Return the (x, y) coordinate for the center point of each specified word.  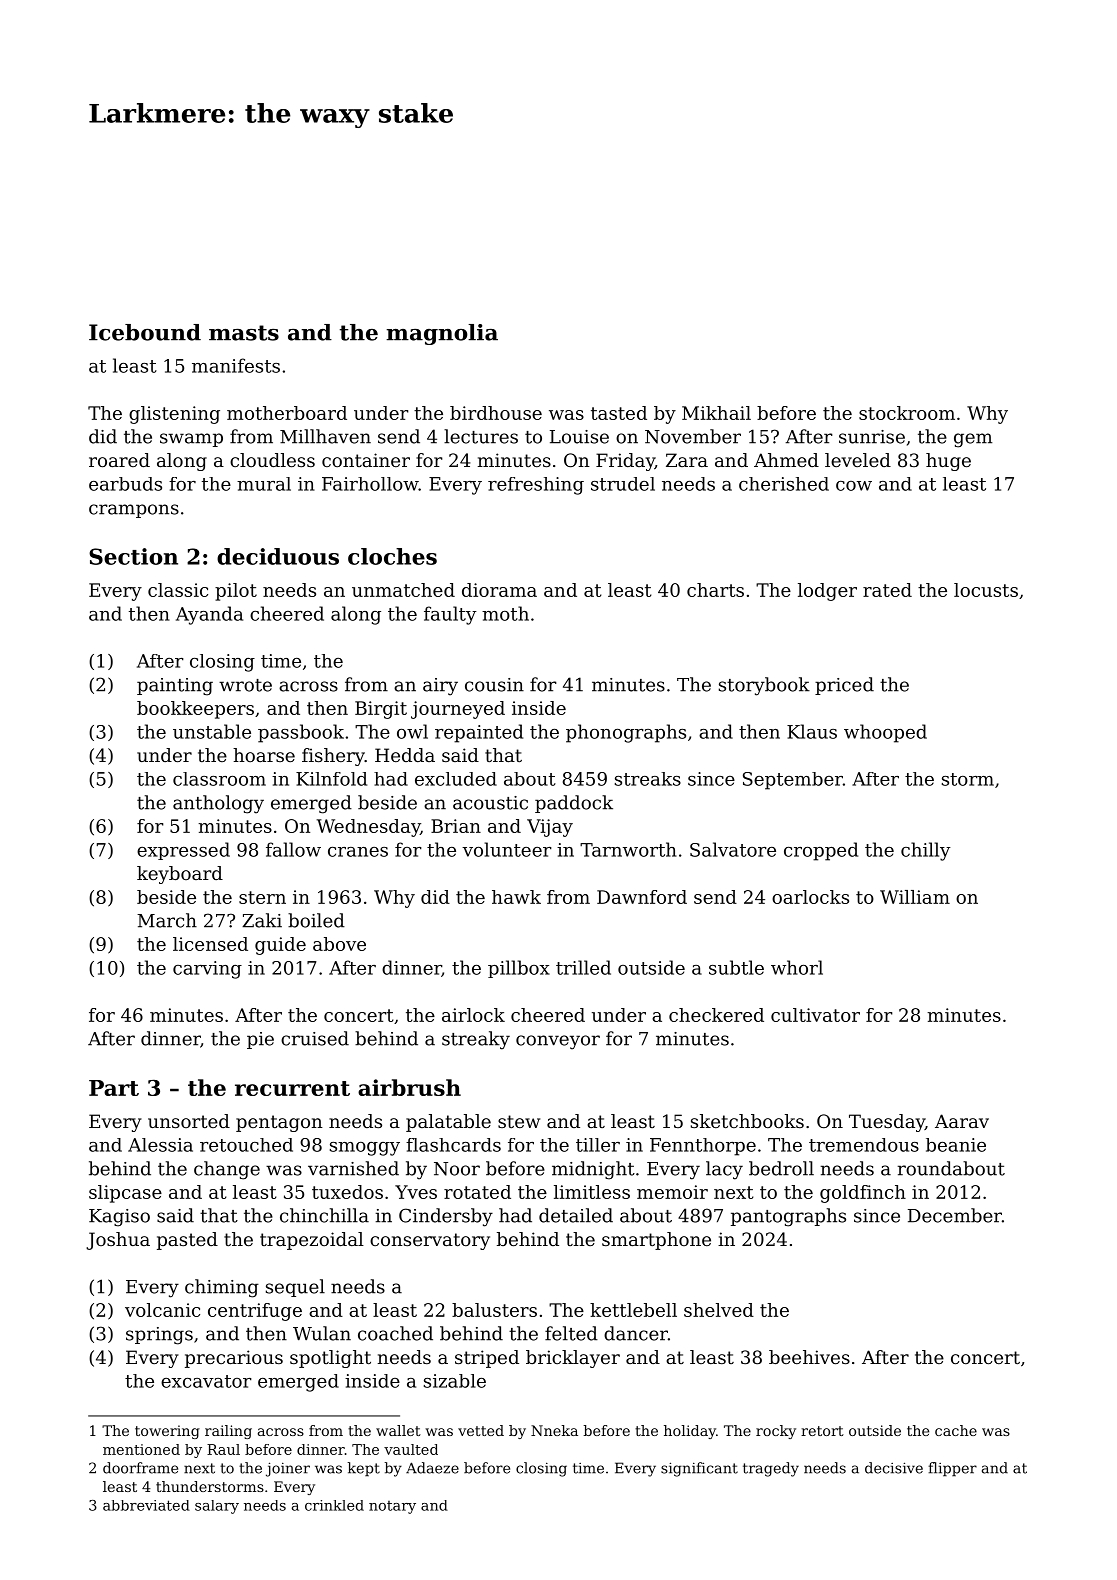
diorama (499, 590)
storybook (764, 686)
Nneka (554, 1430)
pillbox (519, 969)
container (366, 460)
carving (207, 970)
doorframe (140, 1468)
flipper (953, 1469)
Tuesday (887, 1123)
